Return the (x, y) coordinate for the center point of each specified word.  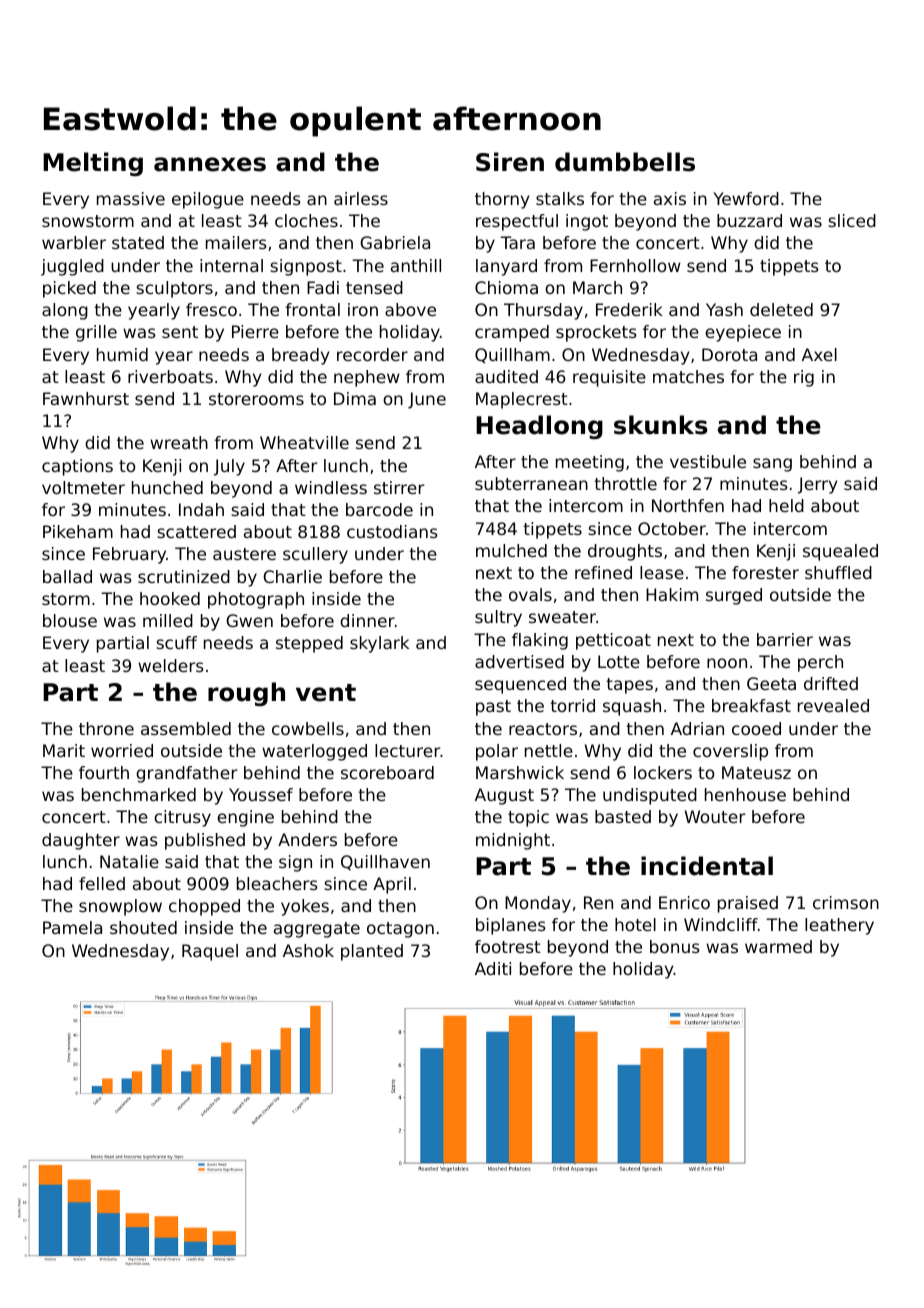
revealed (833, 705)
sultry (498, 618)
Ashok (308, 950)
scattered (196, 531)
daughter (81, 841)
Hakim (672, 594)
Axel (819, 354)
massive (131, 198)
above (410, 309)
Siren (510, 162)
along (65, 311)
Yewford (746, 198)
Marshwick (520, 772)
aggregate (317, 930)
